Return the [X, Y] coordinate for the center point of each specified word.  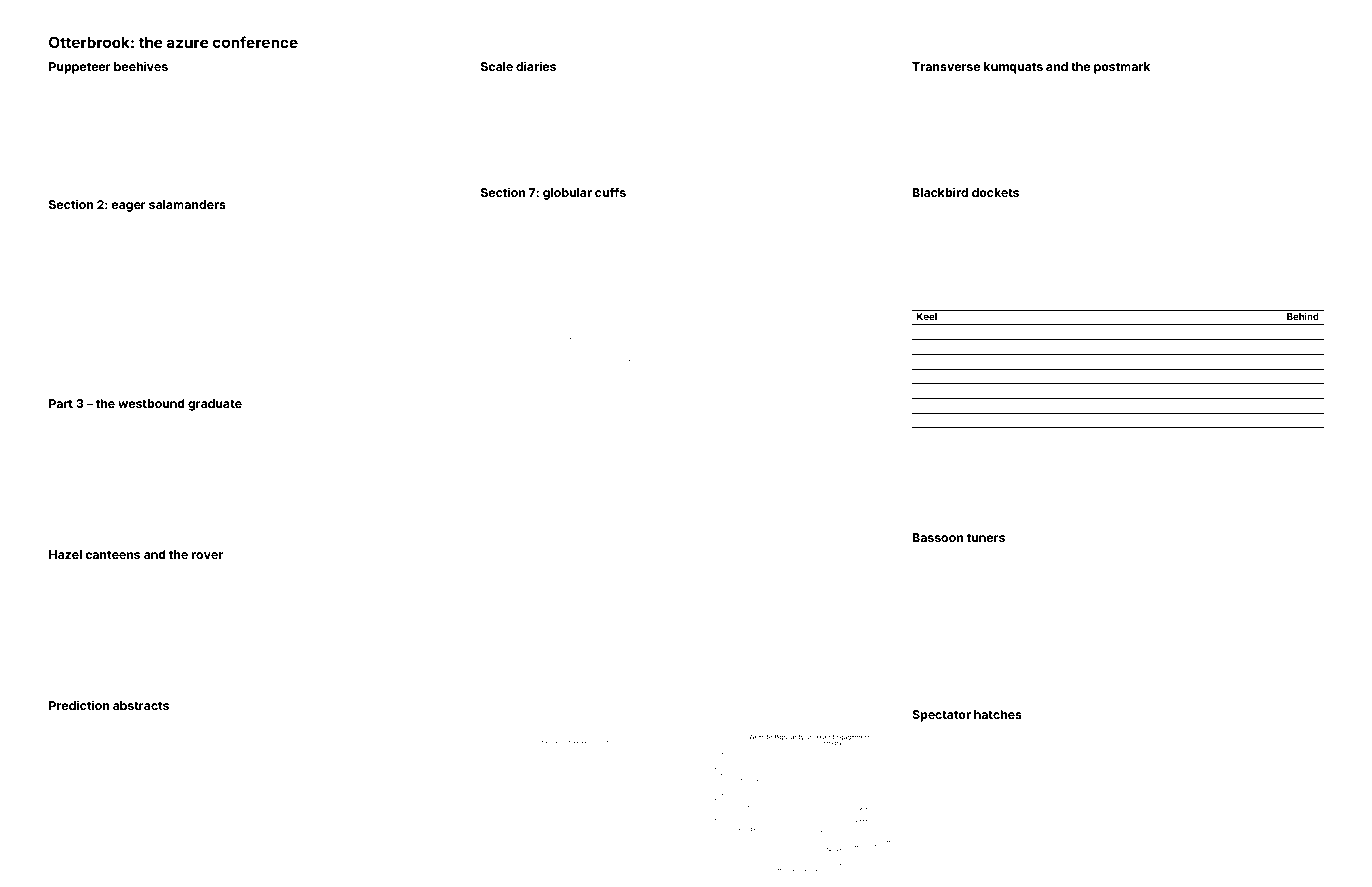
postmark [1122, 68]
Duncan [553, 83]
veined [134, 386]
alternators [328, 826]
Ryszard [321, 572]
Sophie [385, 825]
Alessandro [1259, 272]
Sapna [350, 176]
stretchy [770, 286]
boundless [1025, 836]
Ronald [586, 492]
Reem [1270, 466]
